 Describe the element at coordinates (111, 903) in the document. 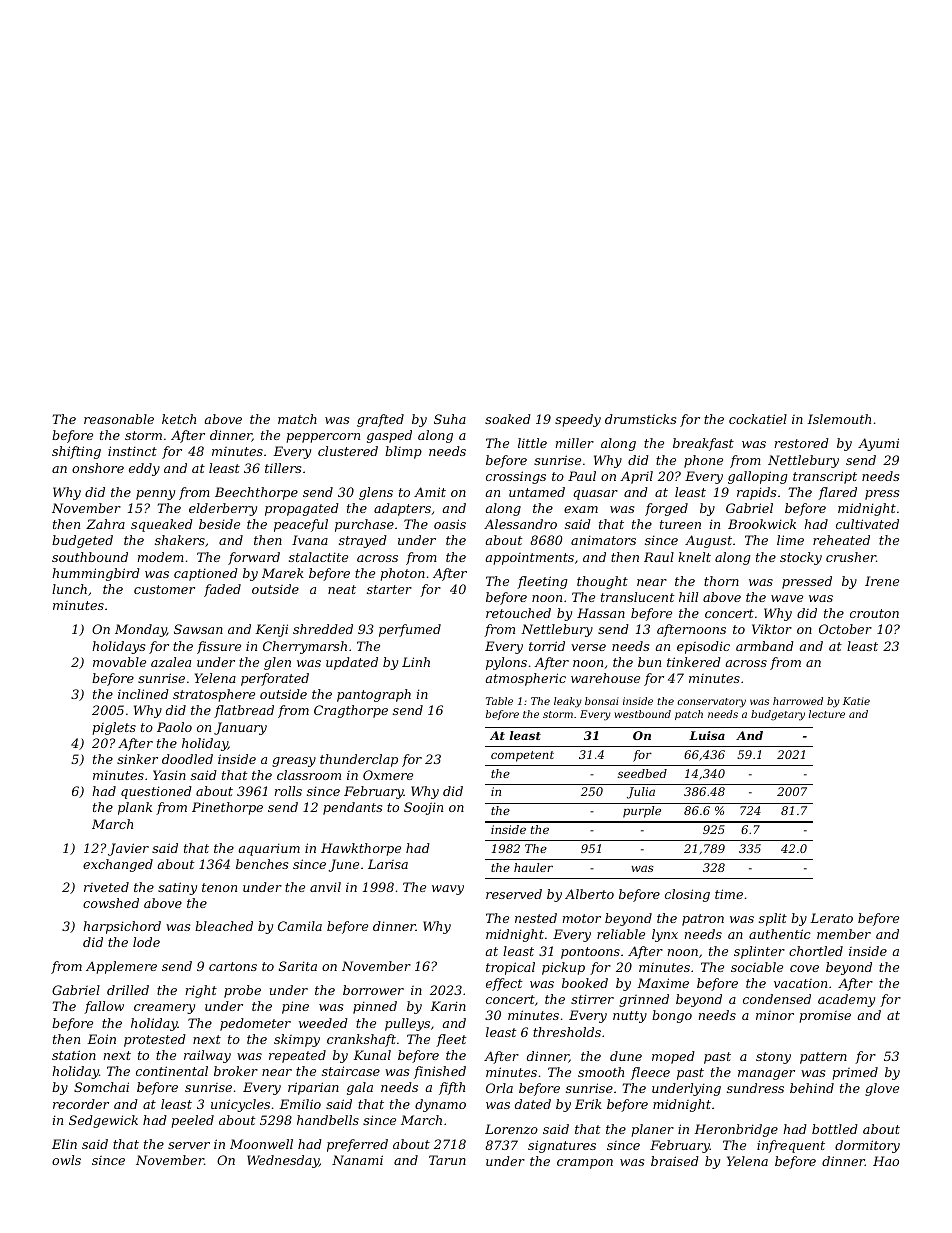

I see `cowshed` at that location.
